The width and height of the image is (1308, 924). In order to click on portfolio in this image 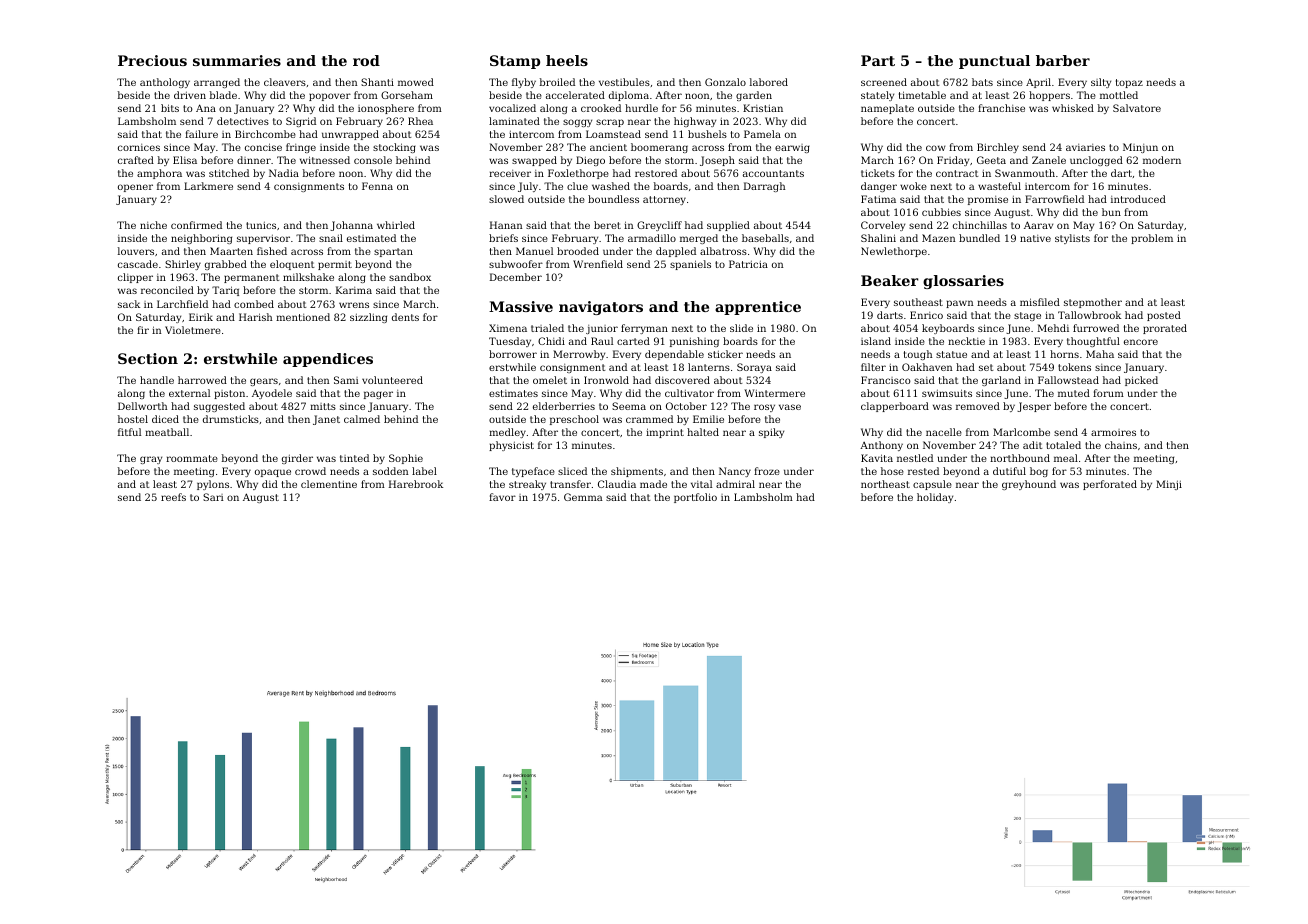, I will do `click(695, 498)`.
